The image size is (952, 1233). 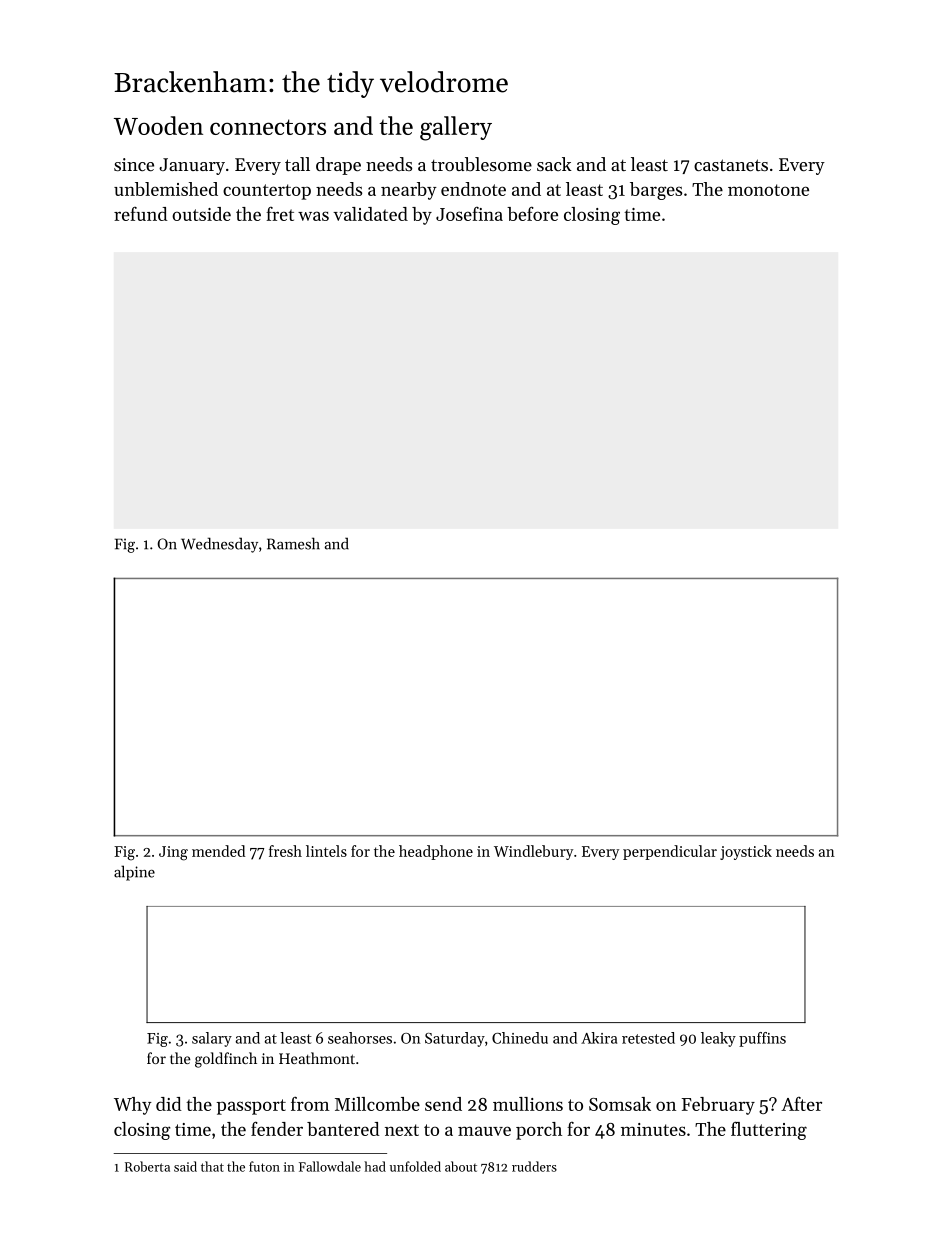 I want to click on Akira, so click(x=599, y=1038).
